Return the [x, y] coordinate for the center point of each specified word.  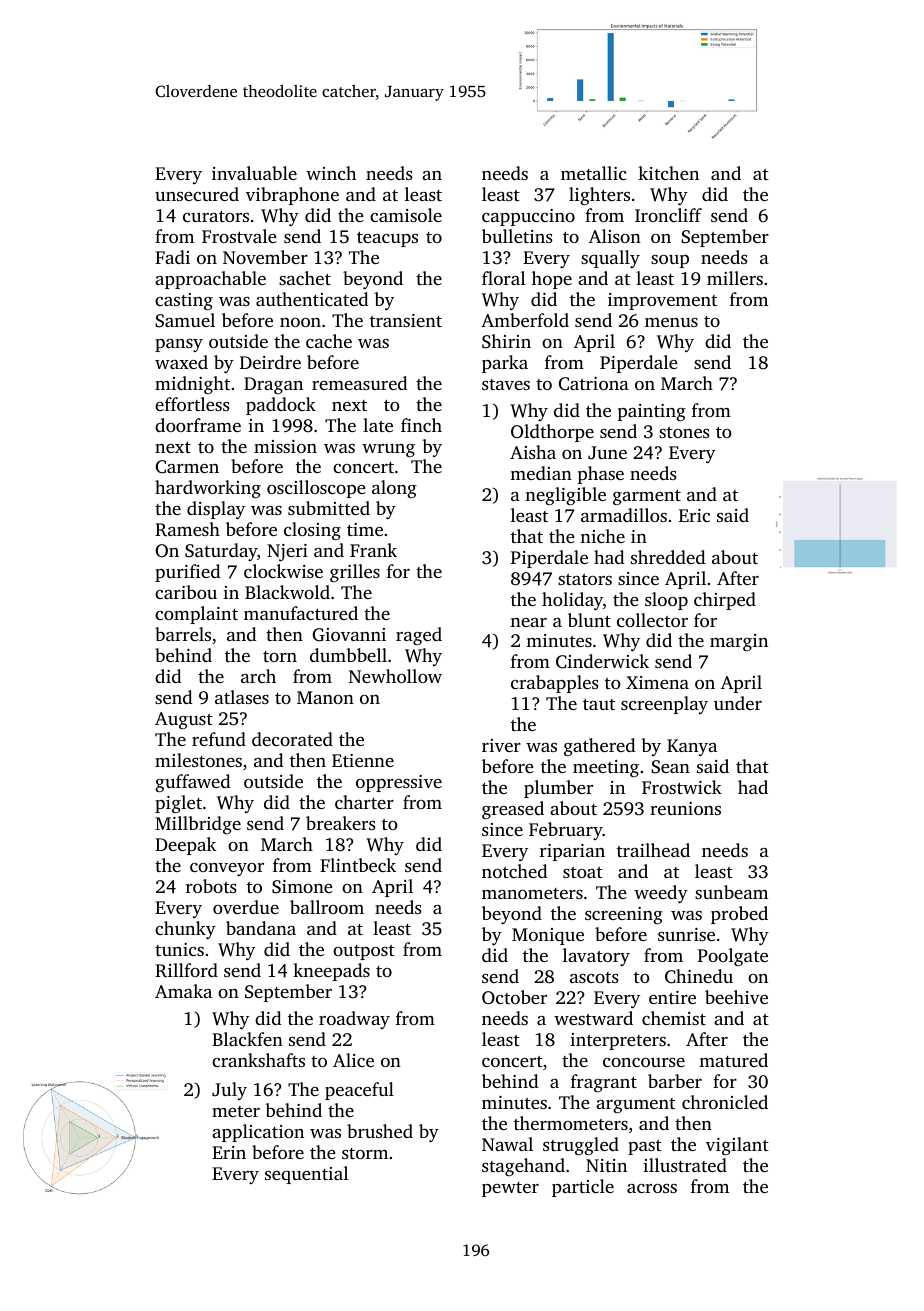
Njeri [287, 552]
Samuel [185, 320]
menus [671, 322]
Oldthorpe [552, 433]
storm [365, 1153]
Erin [229, 1152]
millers [735, 278]
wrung [388, 450]
